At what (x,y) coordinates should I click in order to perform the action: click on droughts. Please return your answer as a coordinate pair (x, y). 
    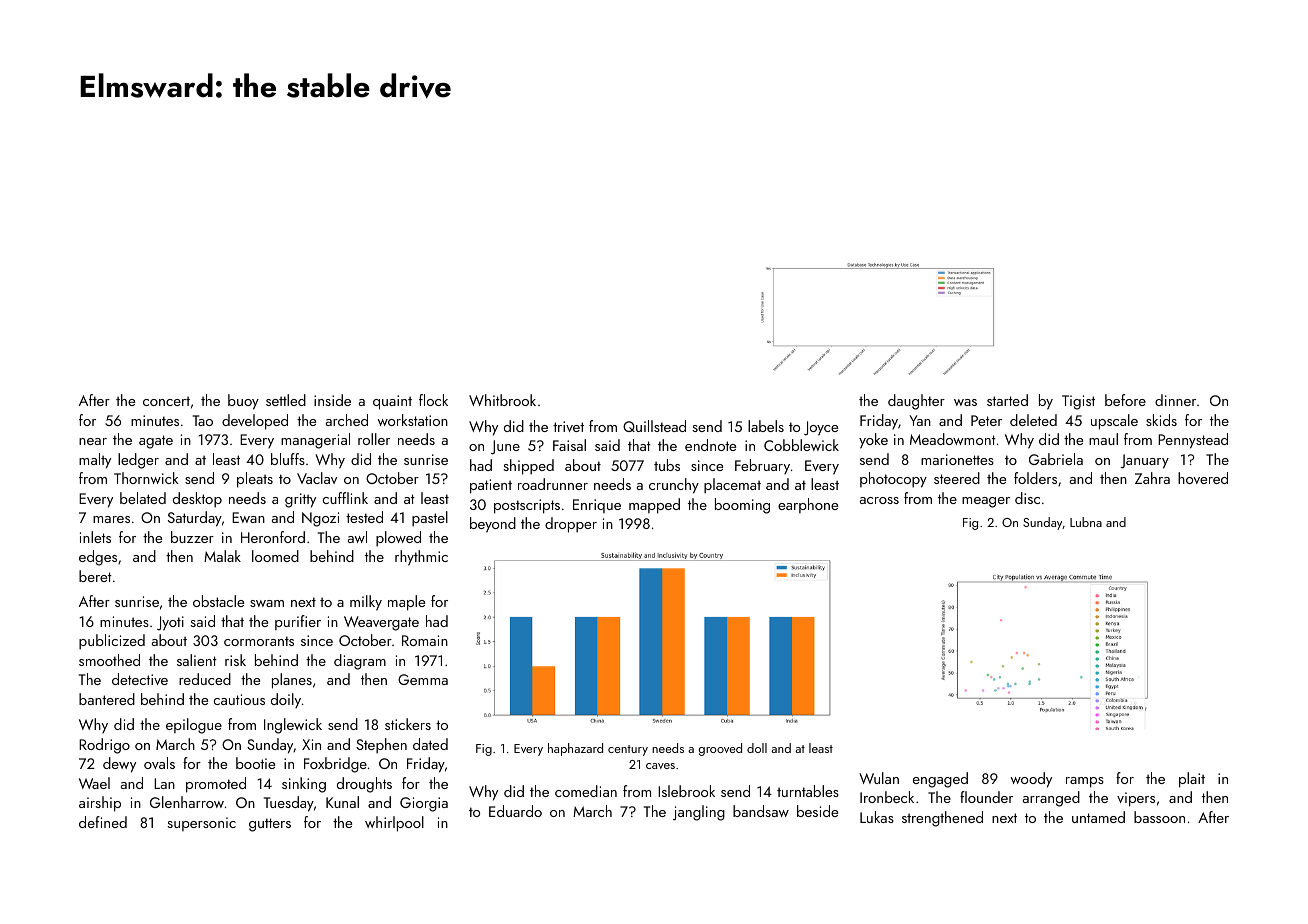
    Looking at the image, I should click on (364, 785).
